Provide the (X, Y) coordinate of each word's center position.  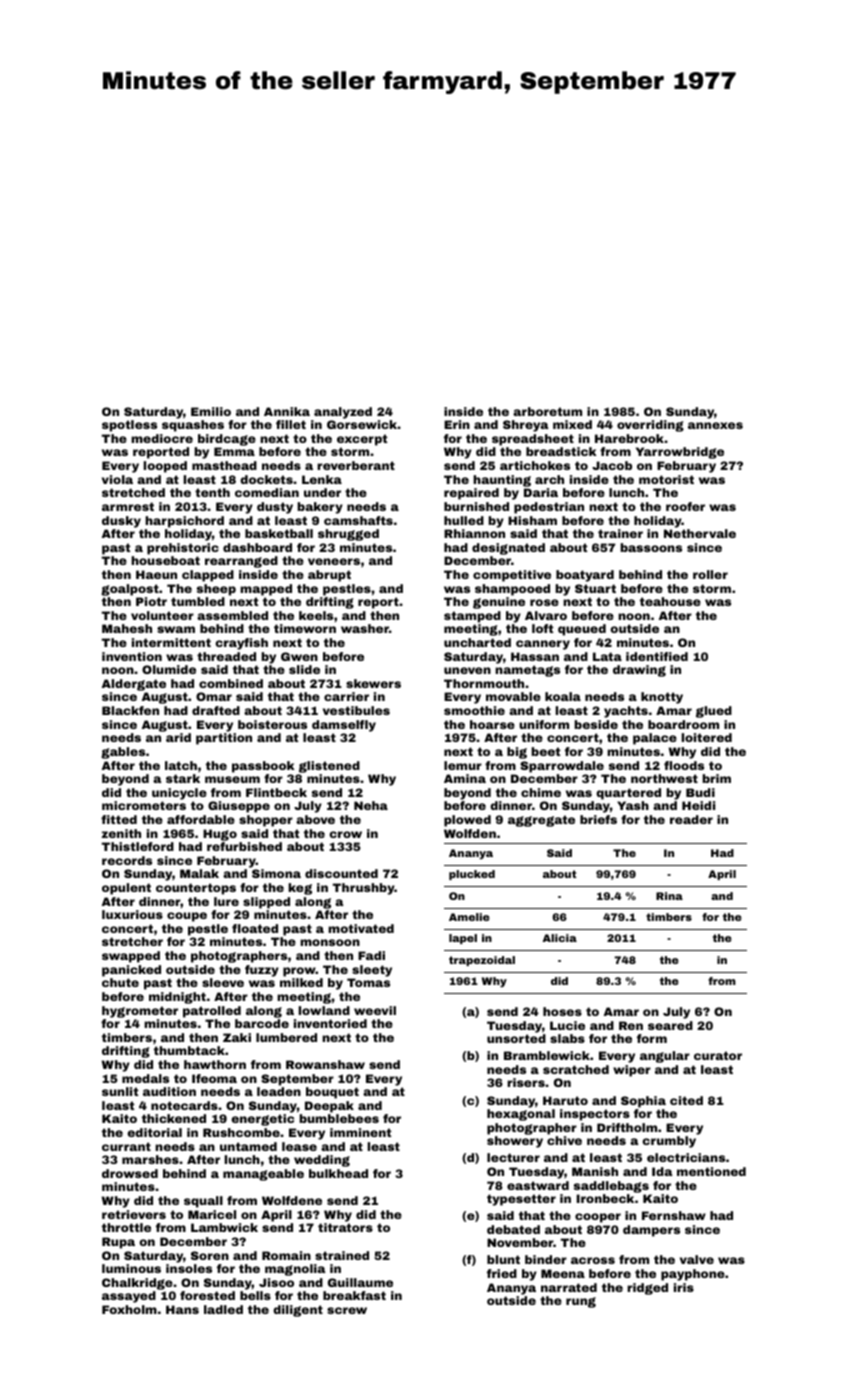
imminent (361, 1132)
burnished (476, 506)
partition (224, 739)
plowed (467, 821)
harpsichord (184, 522)
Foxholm (129, 1309)
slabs (567, 1038)
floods (684, 765)
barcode (262, 1023)
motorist (666, 479)
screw (347, 1310)
